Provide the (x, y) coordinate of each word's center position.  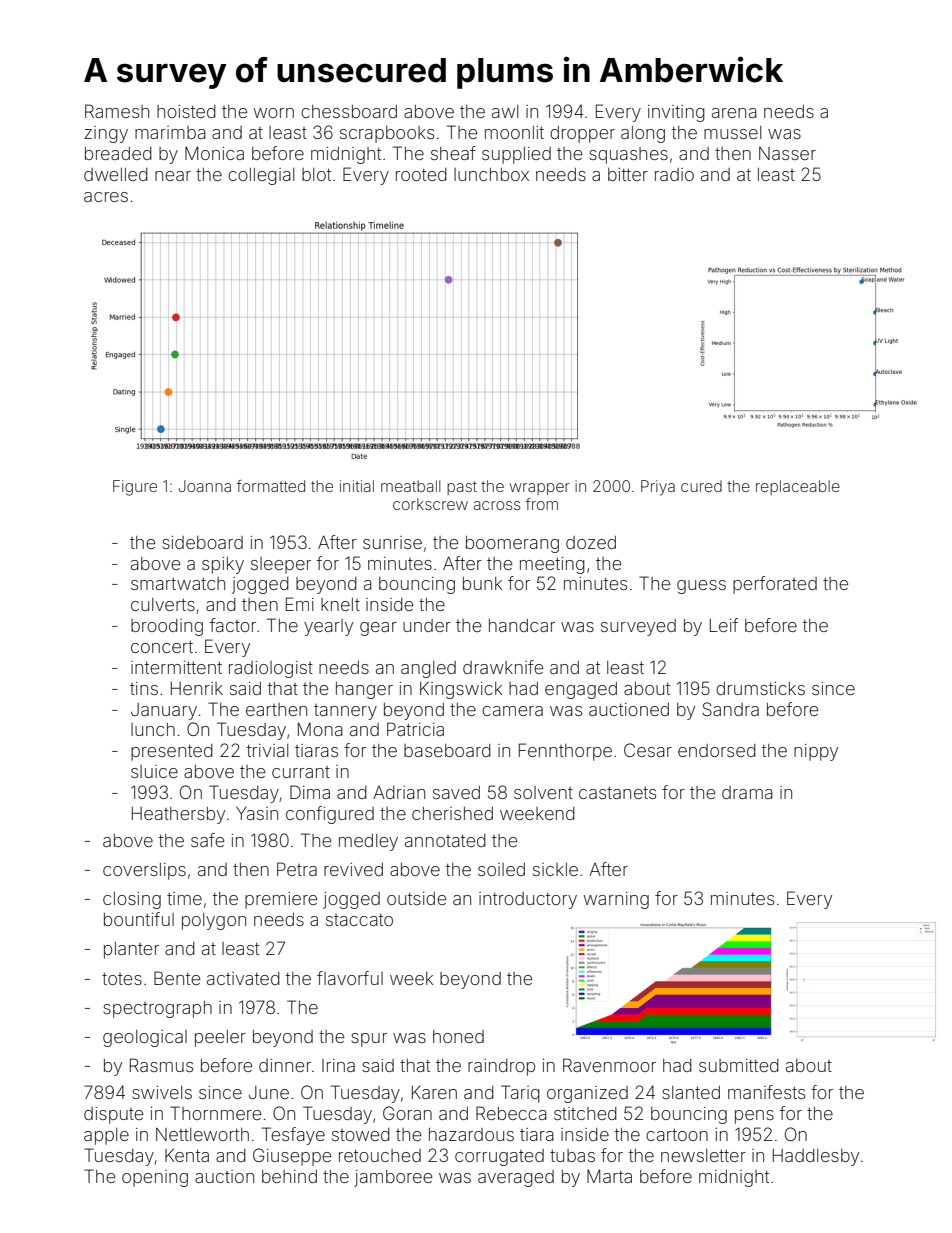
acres (106, 197)
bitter (628, 174)
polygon (214, 921)
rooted (421, 174)
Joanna (204, 486)
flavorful (350, 978)
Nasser (787, 153)
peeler (220, 1038)
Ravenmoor (609, 1065)
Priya (658, 488)
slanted (691, 1092)
